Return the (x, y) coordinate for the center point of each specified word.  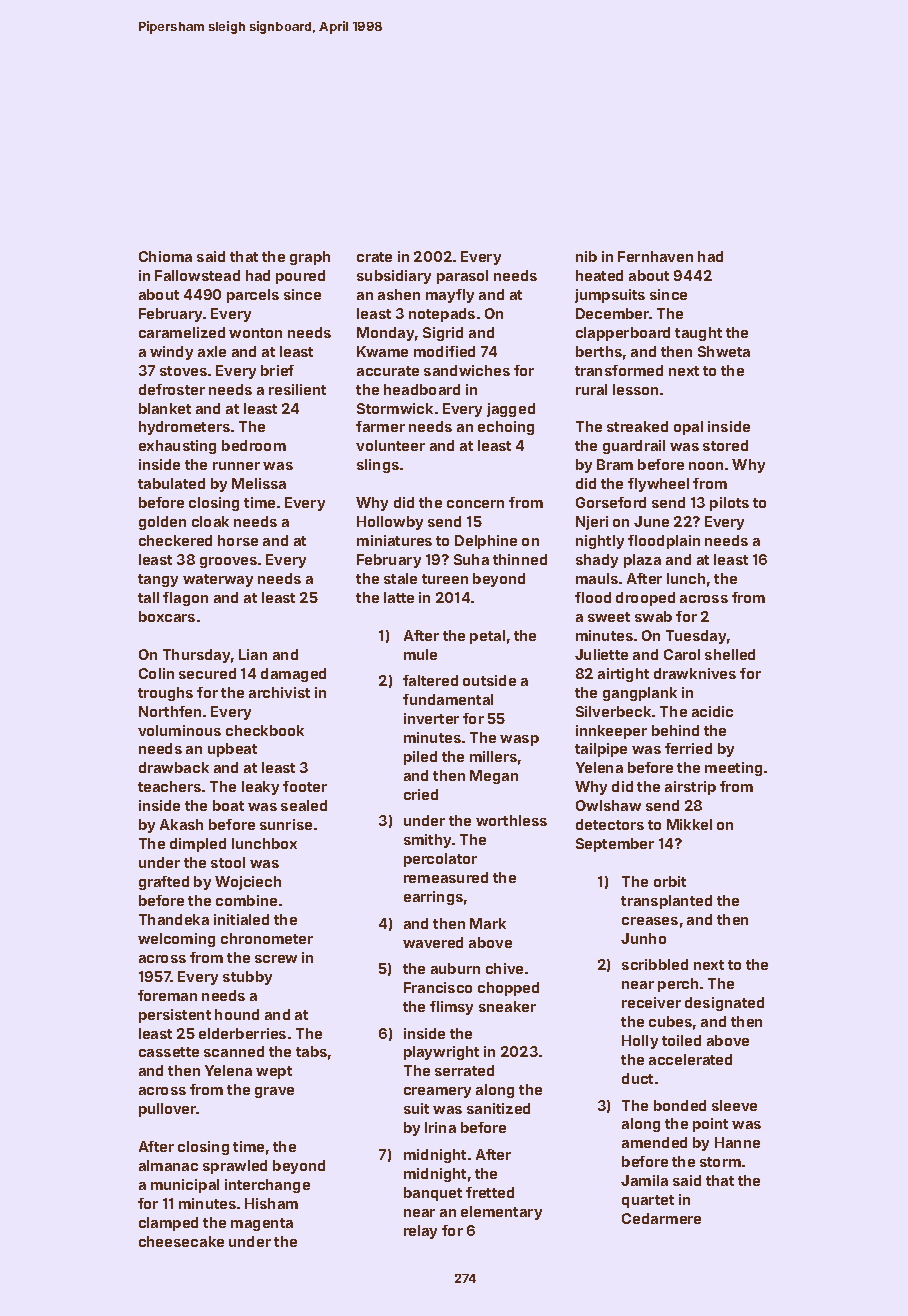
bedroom (254, 445)
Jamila (644, 1180)
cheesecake (181, 1241)
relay (420, 1232)
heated (599, 275)
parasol (462, 277)
